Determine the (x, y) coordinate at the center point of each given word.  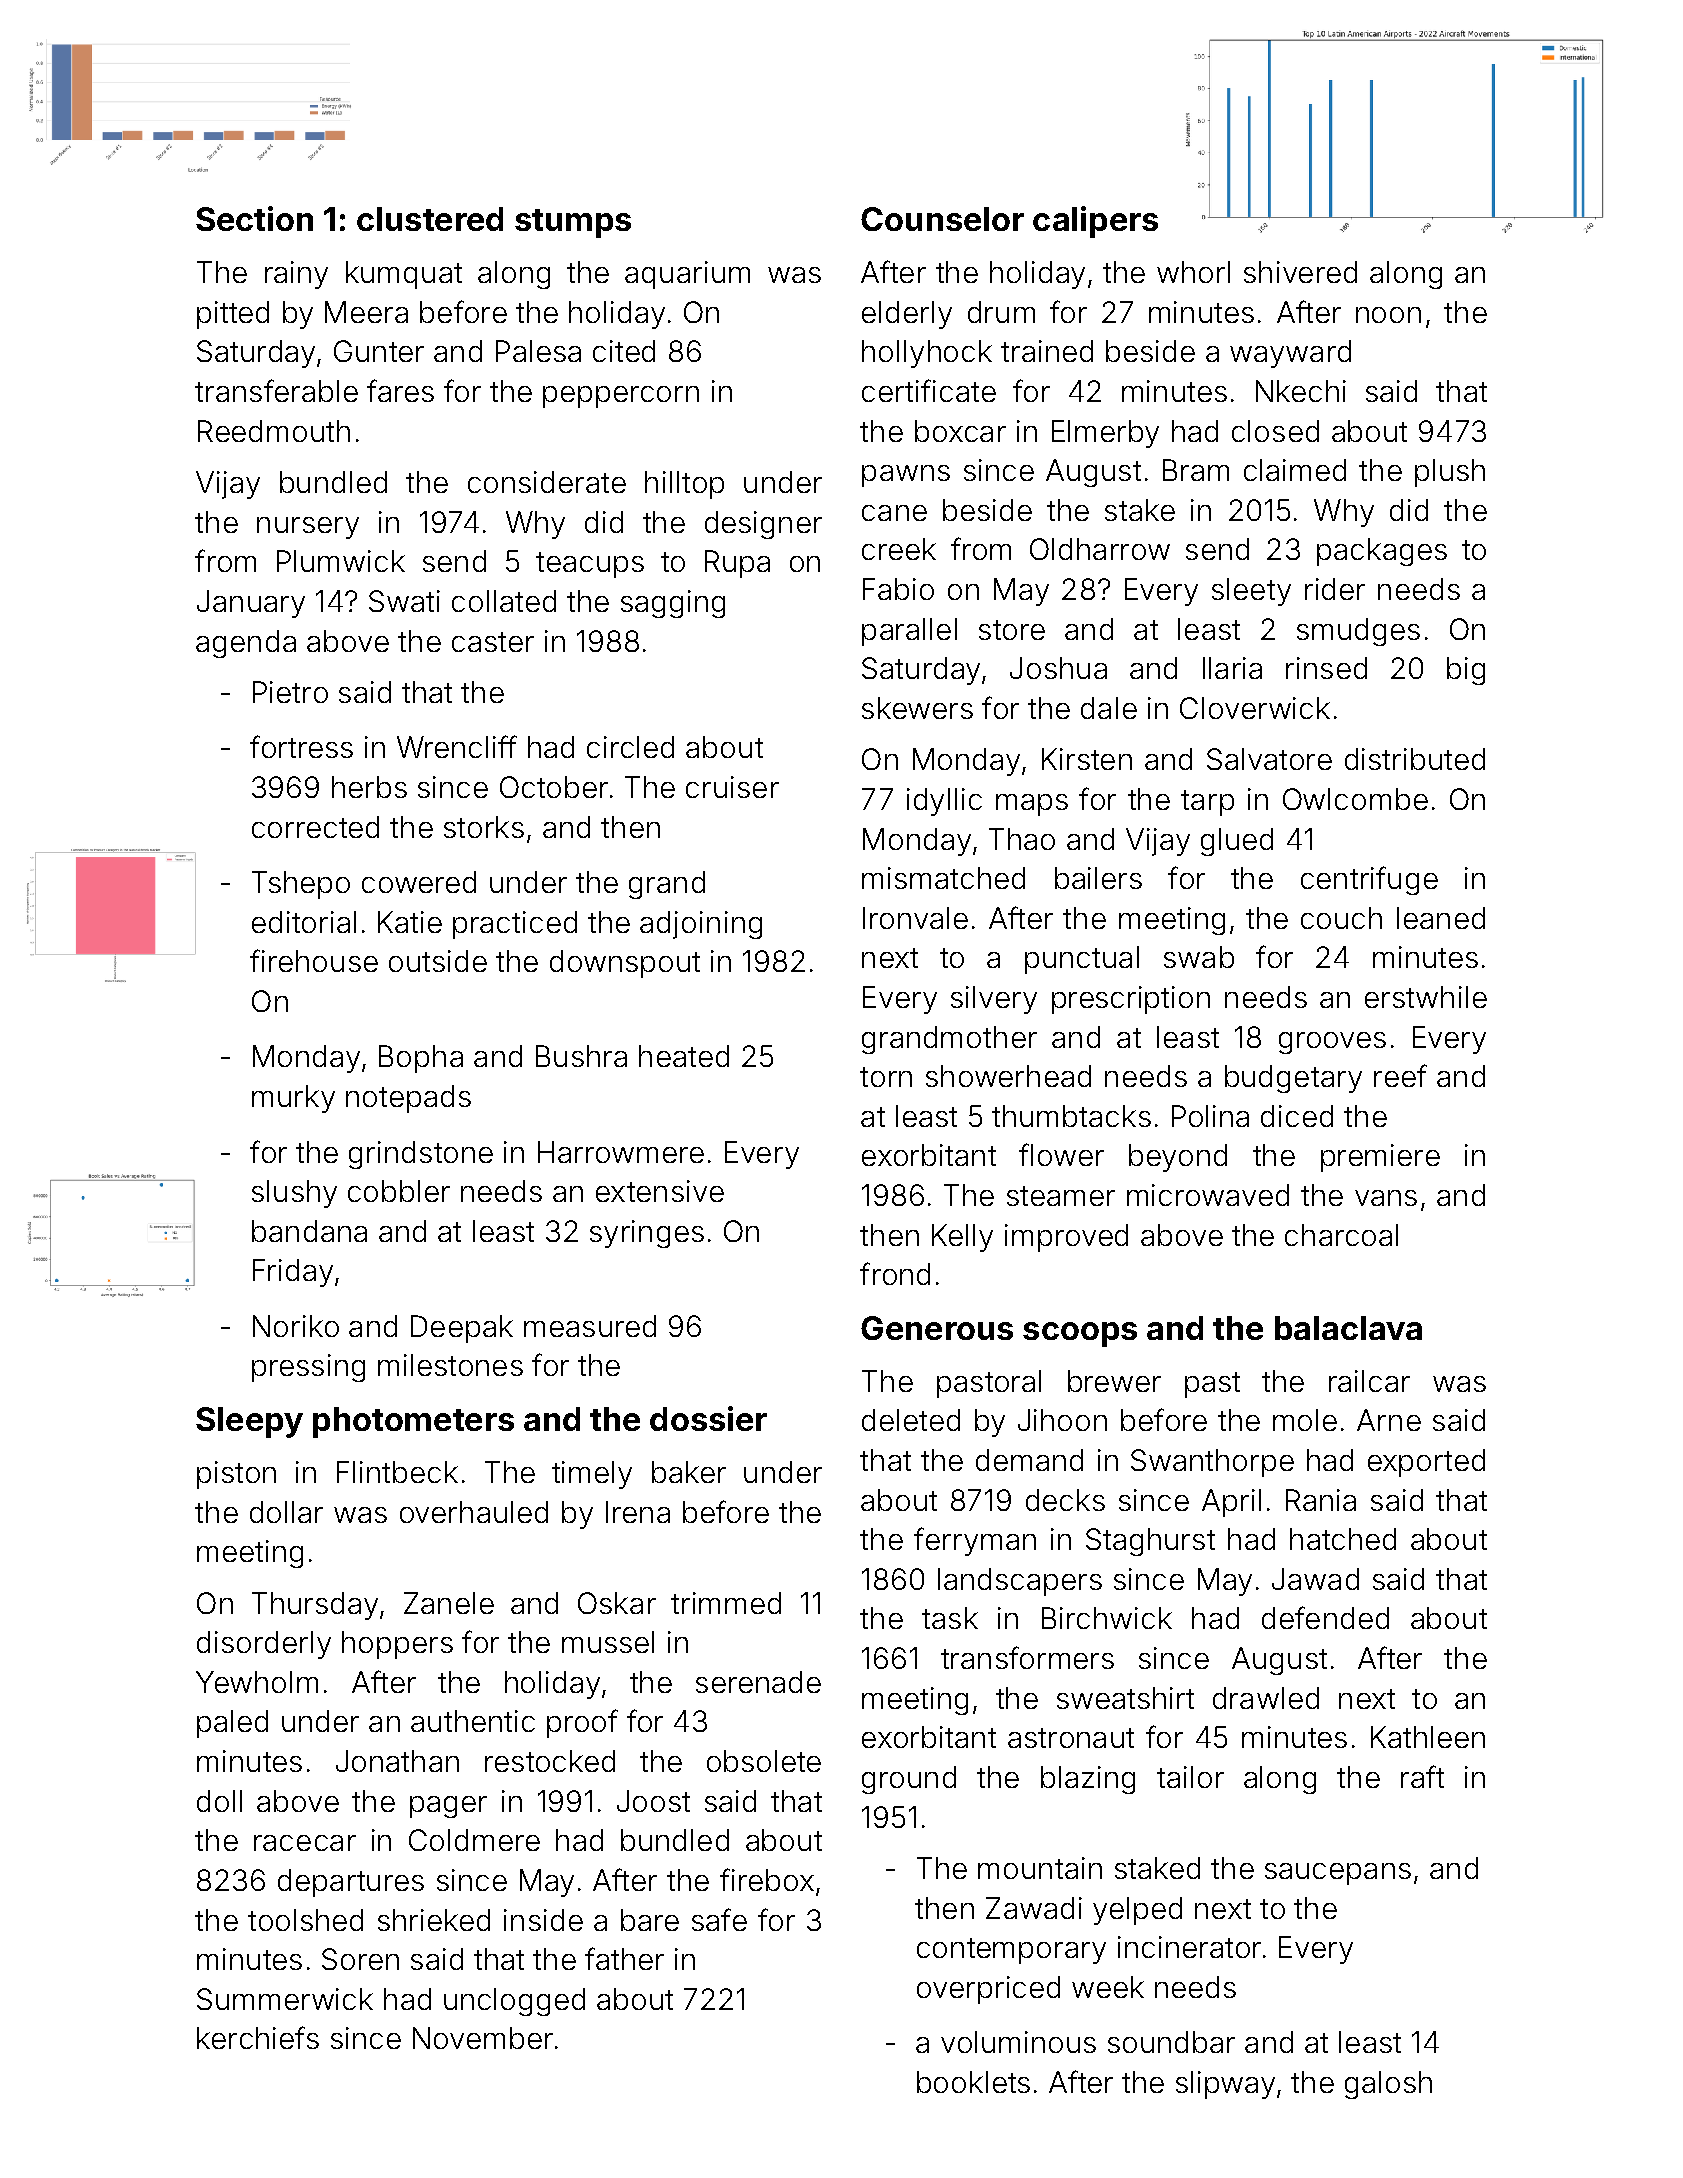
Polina (1210, 1116)
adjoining (701, 925)
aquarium (687, 275)
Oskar (617, 1603)
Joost (653, 1801)
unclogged (514, 2002)
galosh (1388, 2085)
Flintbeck (397, 1472)
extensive (660, 1191)
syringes (647, 1234)
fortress (301, 746)
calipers (1095, 222)
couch (1341, 918)
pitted (233, 315)
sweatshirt (1125, 1698)
